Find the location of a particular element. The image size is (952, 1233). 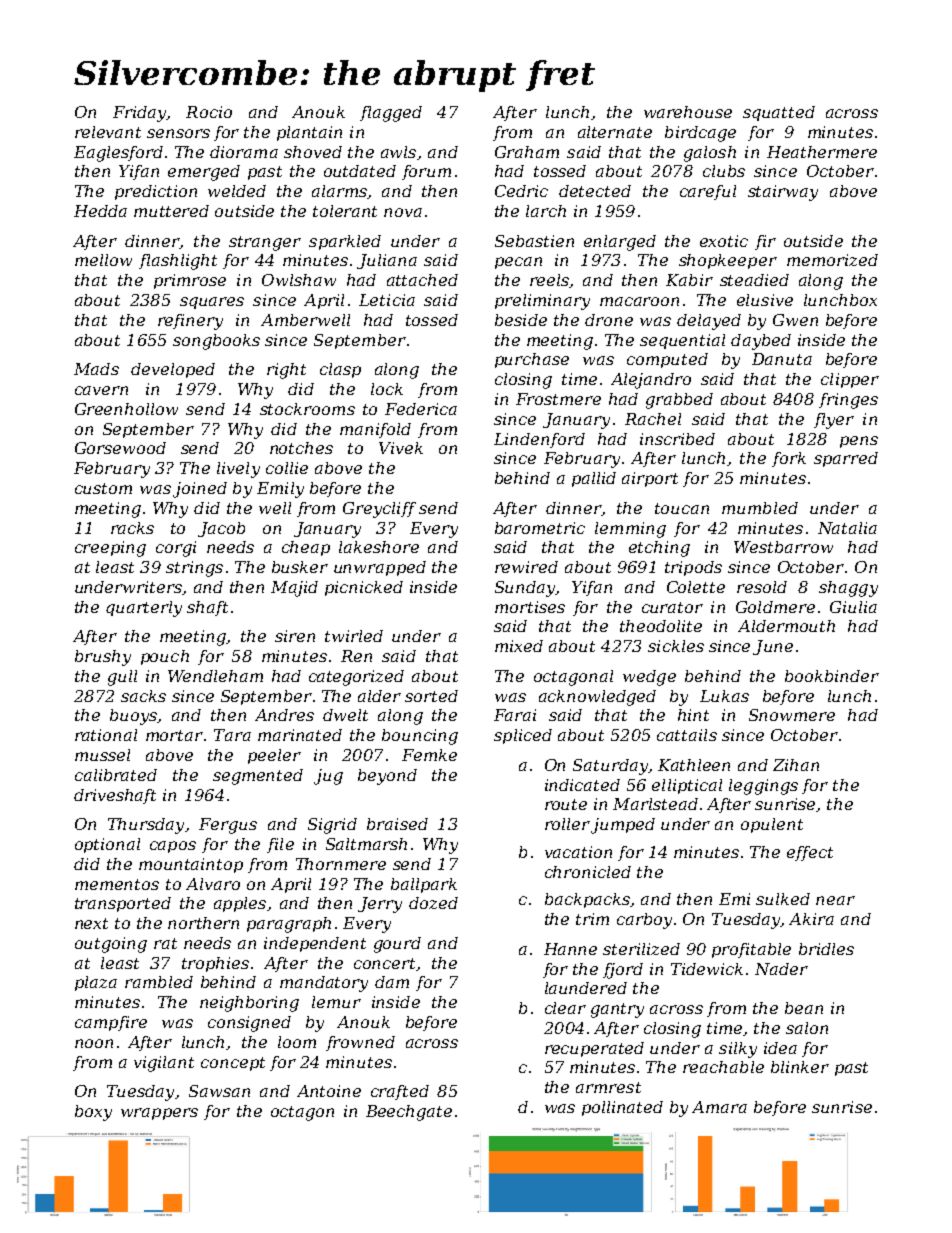

Federica is located at coordinates (421, 409).
